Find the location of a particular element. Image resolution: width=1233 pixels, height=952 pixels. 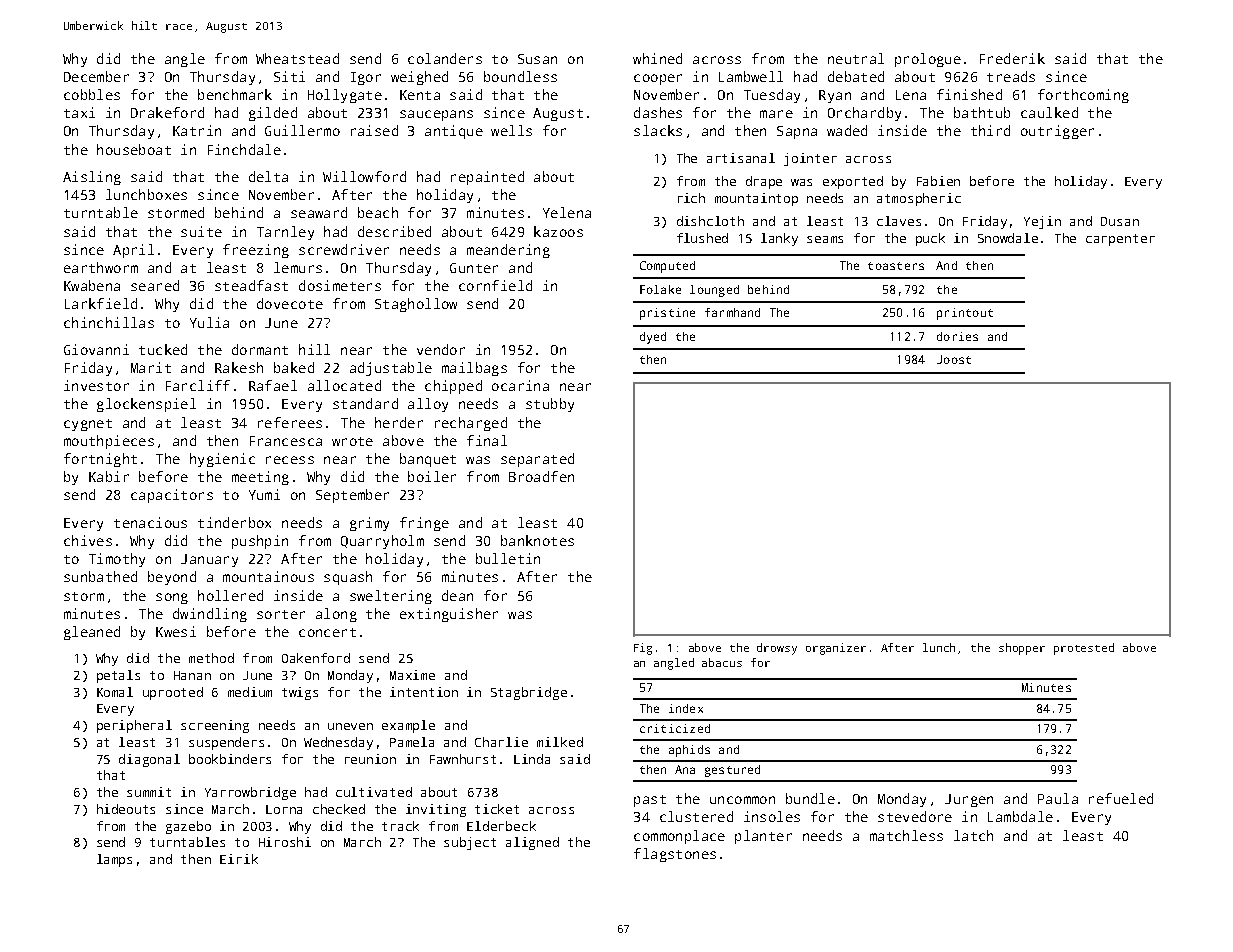

bulletin is located at coordinates (508, 558).
